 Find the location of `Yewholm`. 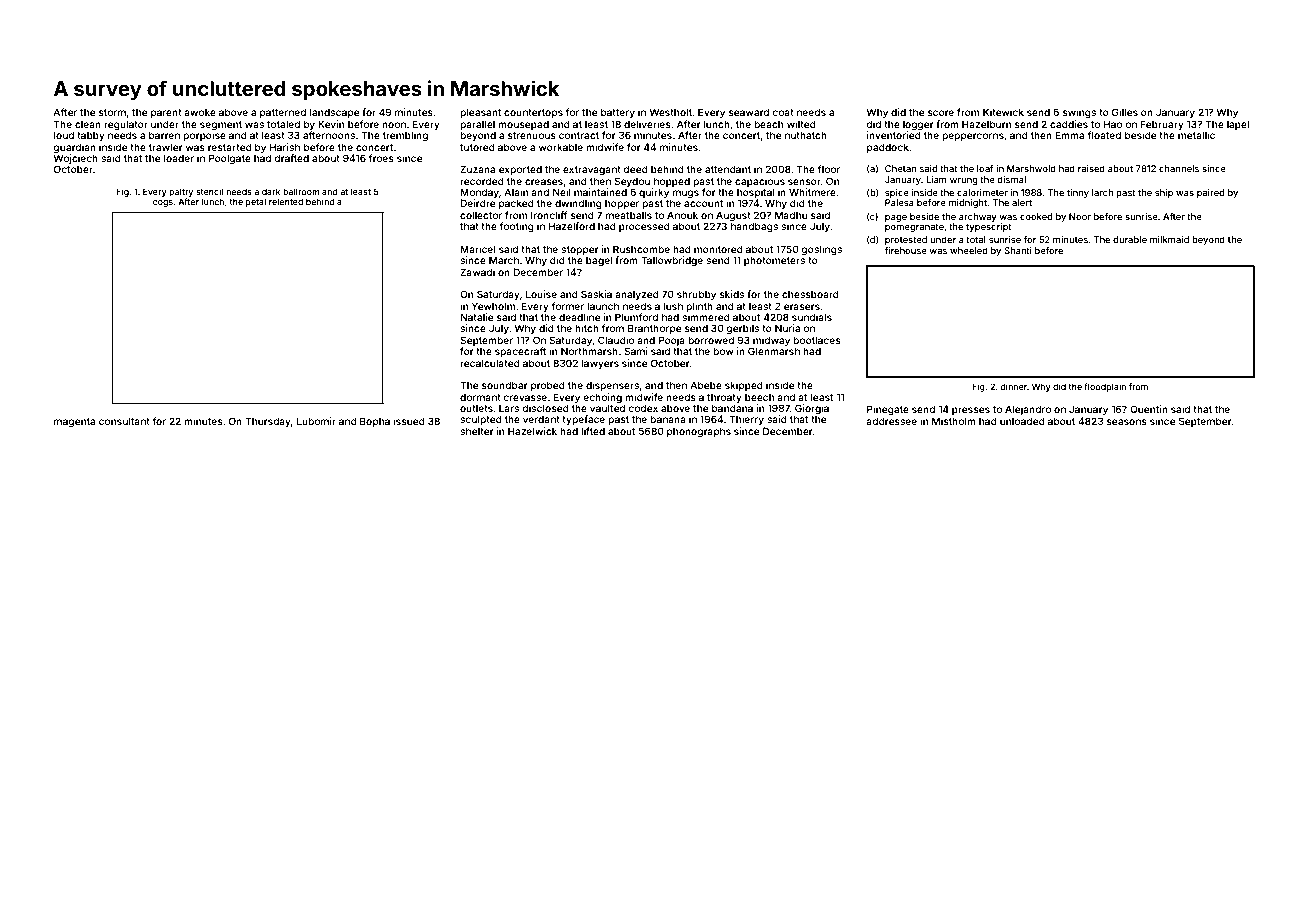

Yewholm is located at coordinates (493, 306).
